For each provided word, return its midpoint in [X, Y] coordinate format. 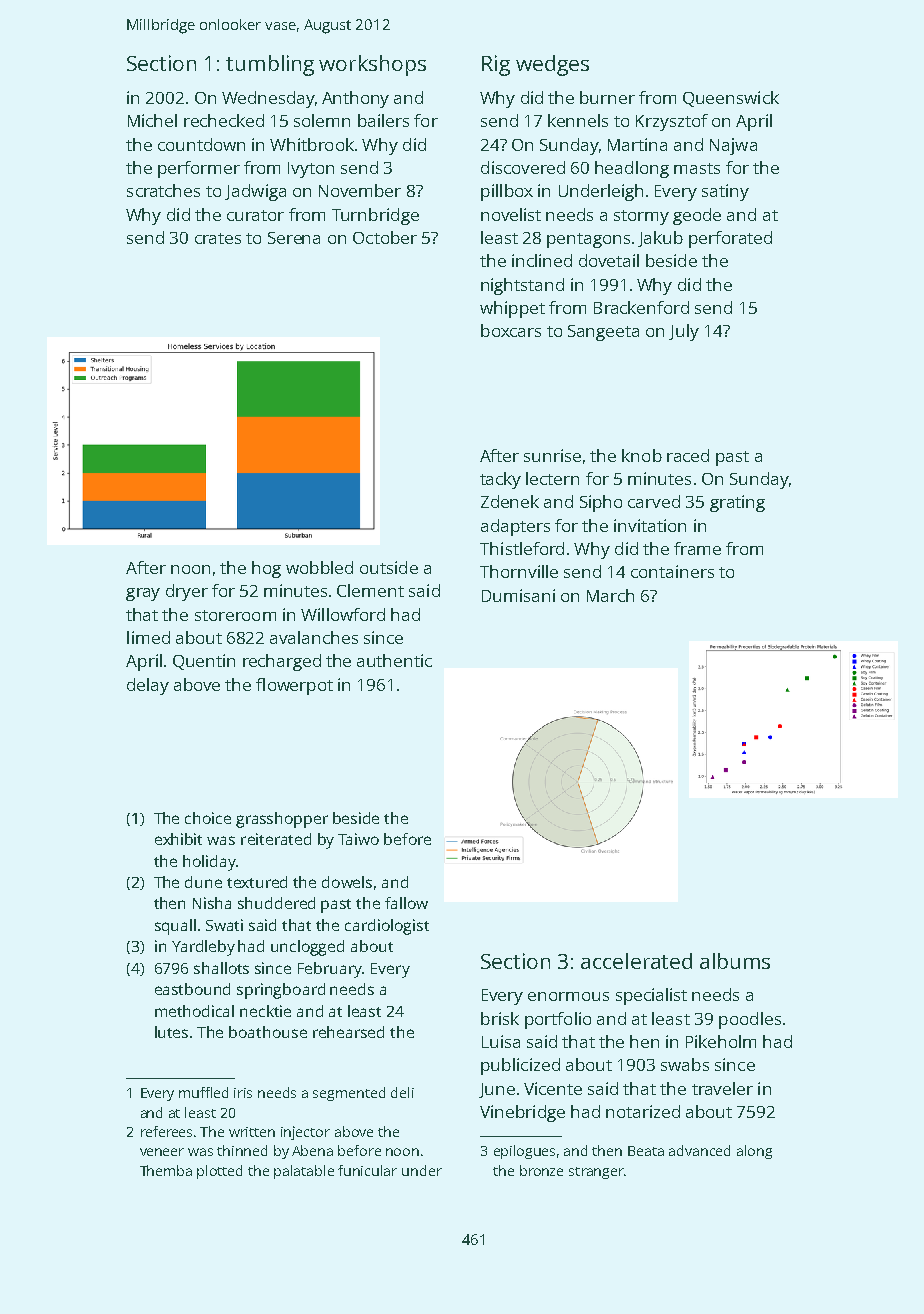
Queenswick [731, 99]
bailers [383, 120]
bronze [541, 1170]
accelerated [636, 961]
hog [266, 569]
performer [199, 169]
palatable [304, 1172]
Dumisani [518, 595]
